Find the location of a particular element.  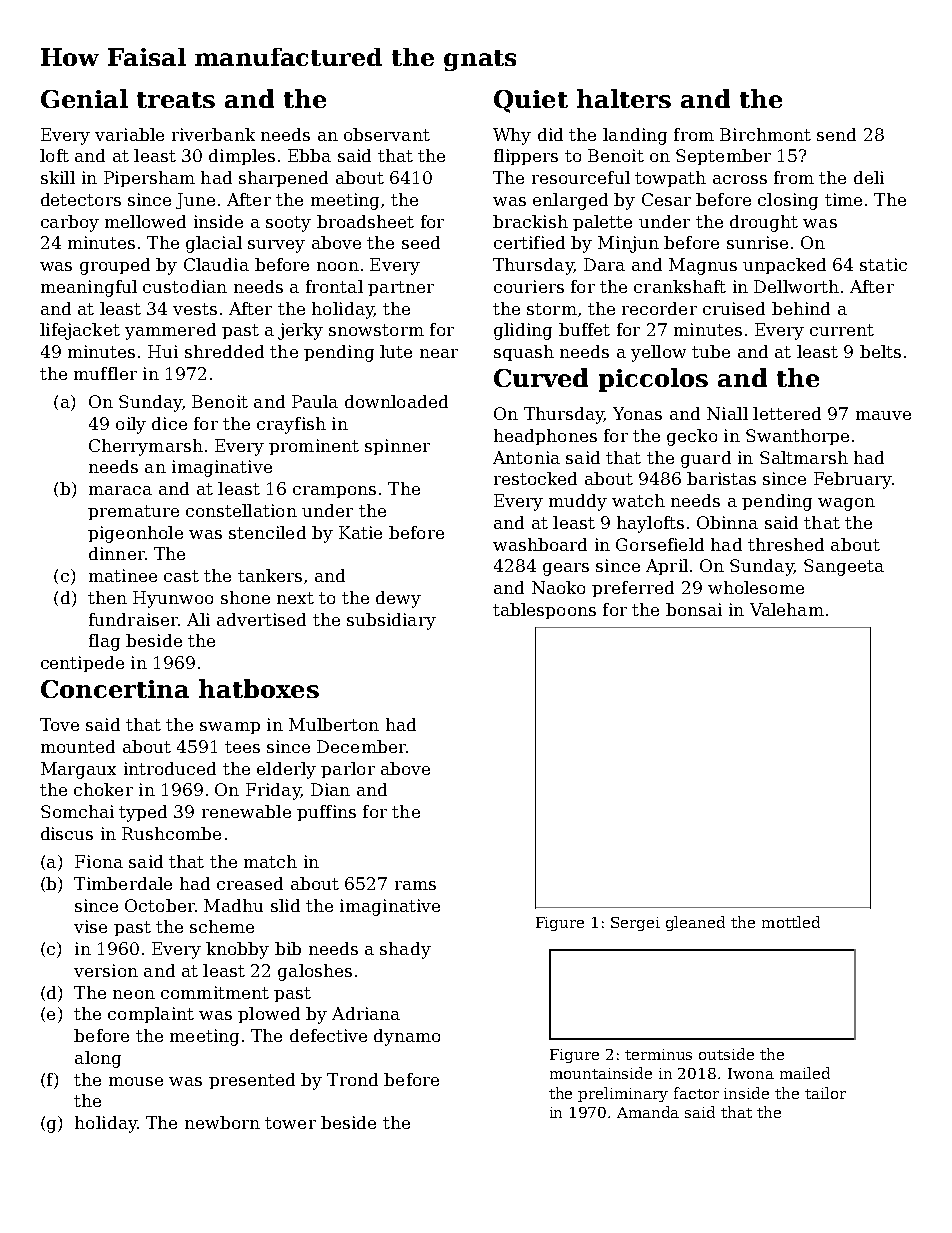

preliminary is located at coordinates (623, 1094).
